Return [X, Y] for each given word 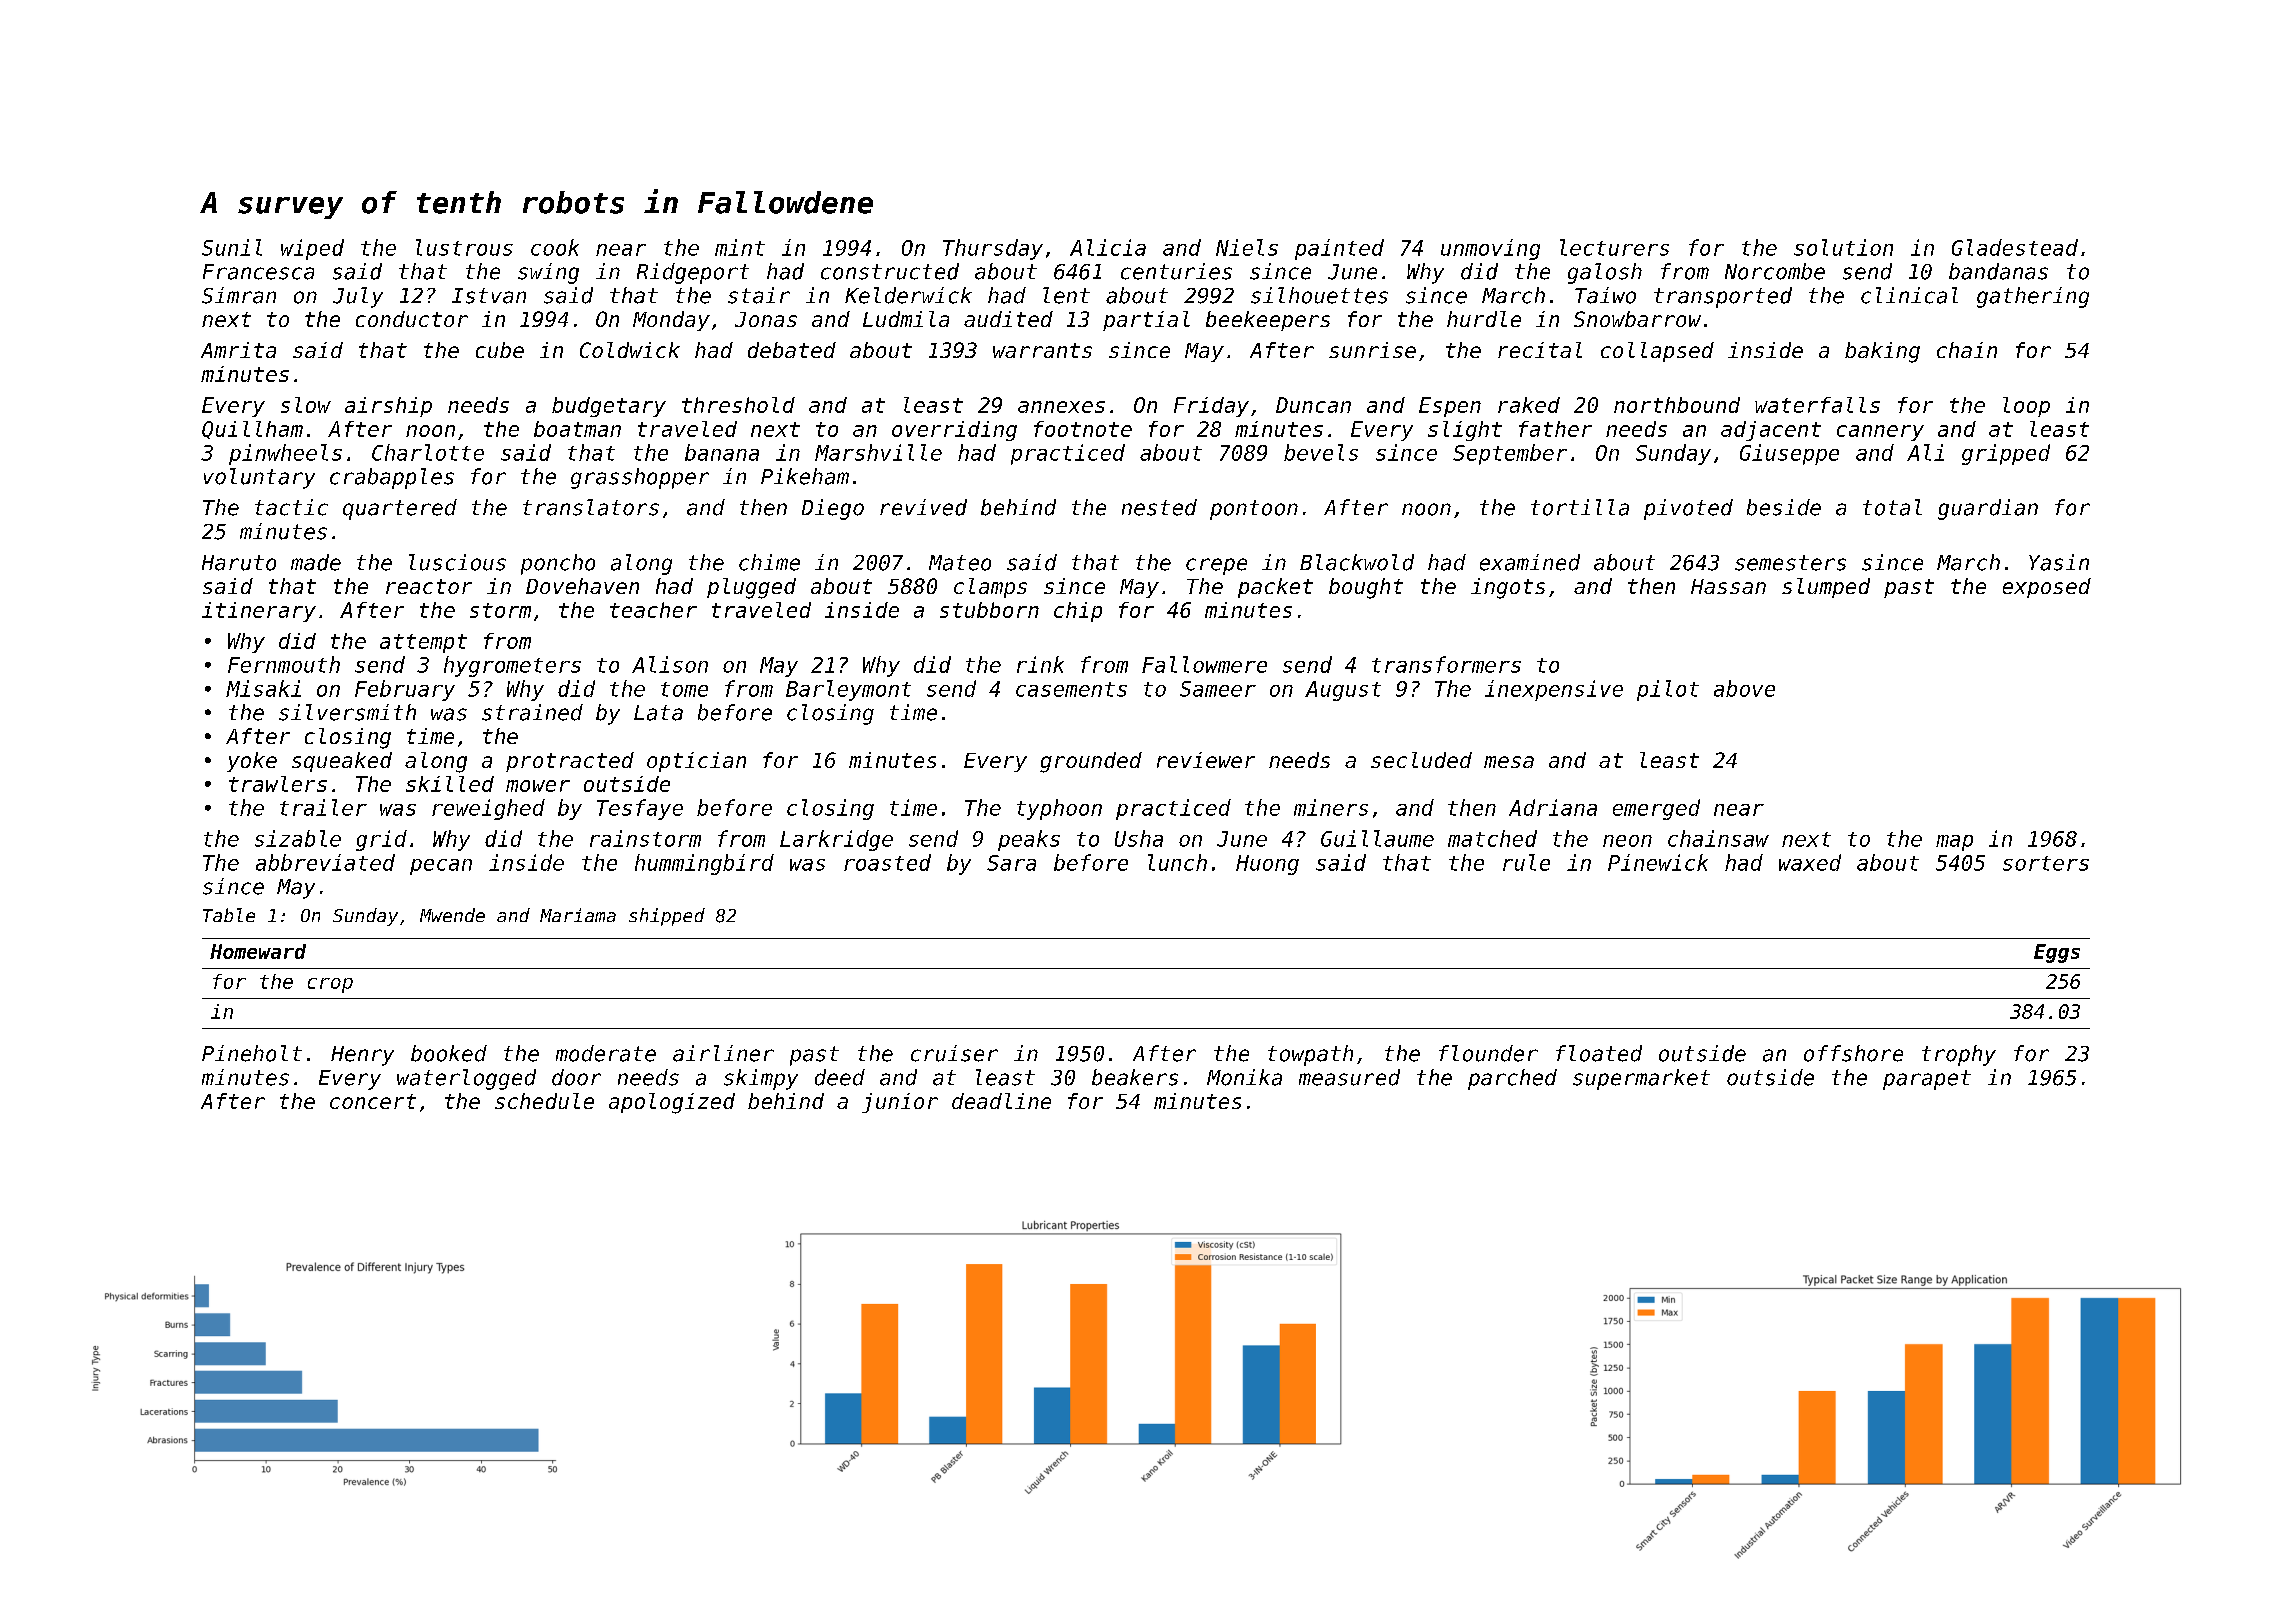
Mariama [578, 915]
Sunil [232, 247]
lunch [1177, 862]
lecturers [1614, 247]
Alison [670, 664]
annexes [1061, 407]
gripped [2006, 454]
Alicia [1108, 247]
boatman [577, 429]
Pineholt [252, 1053]
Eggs [2057, 953]
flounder [1488, 1053]
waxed [1810, 862]
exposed [2047, 588]
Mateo [960, 563]
